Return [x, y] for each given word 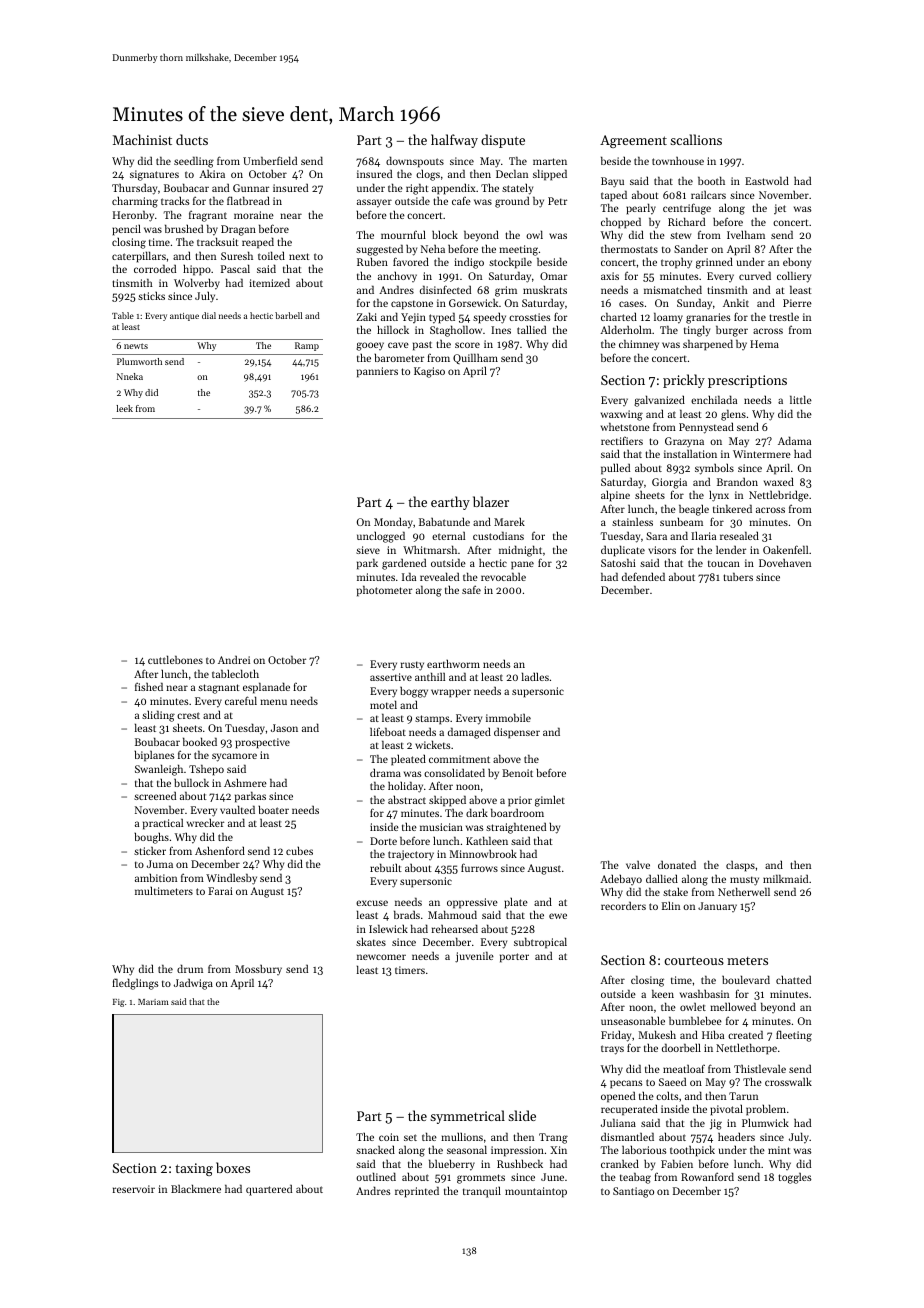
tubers [738, 577]
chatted [793, 979]
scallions [696, 139]
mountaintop [536, 1192]
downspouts [415, 162]
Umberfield [270, 160]
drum [190, 968]
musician [441, 827]
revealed [439, 576]
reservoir [134, 1189]
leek [124, 408]
